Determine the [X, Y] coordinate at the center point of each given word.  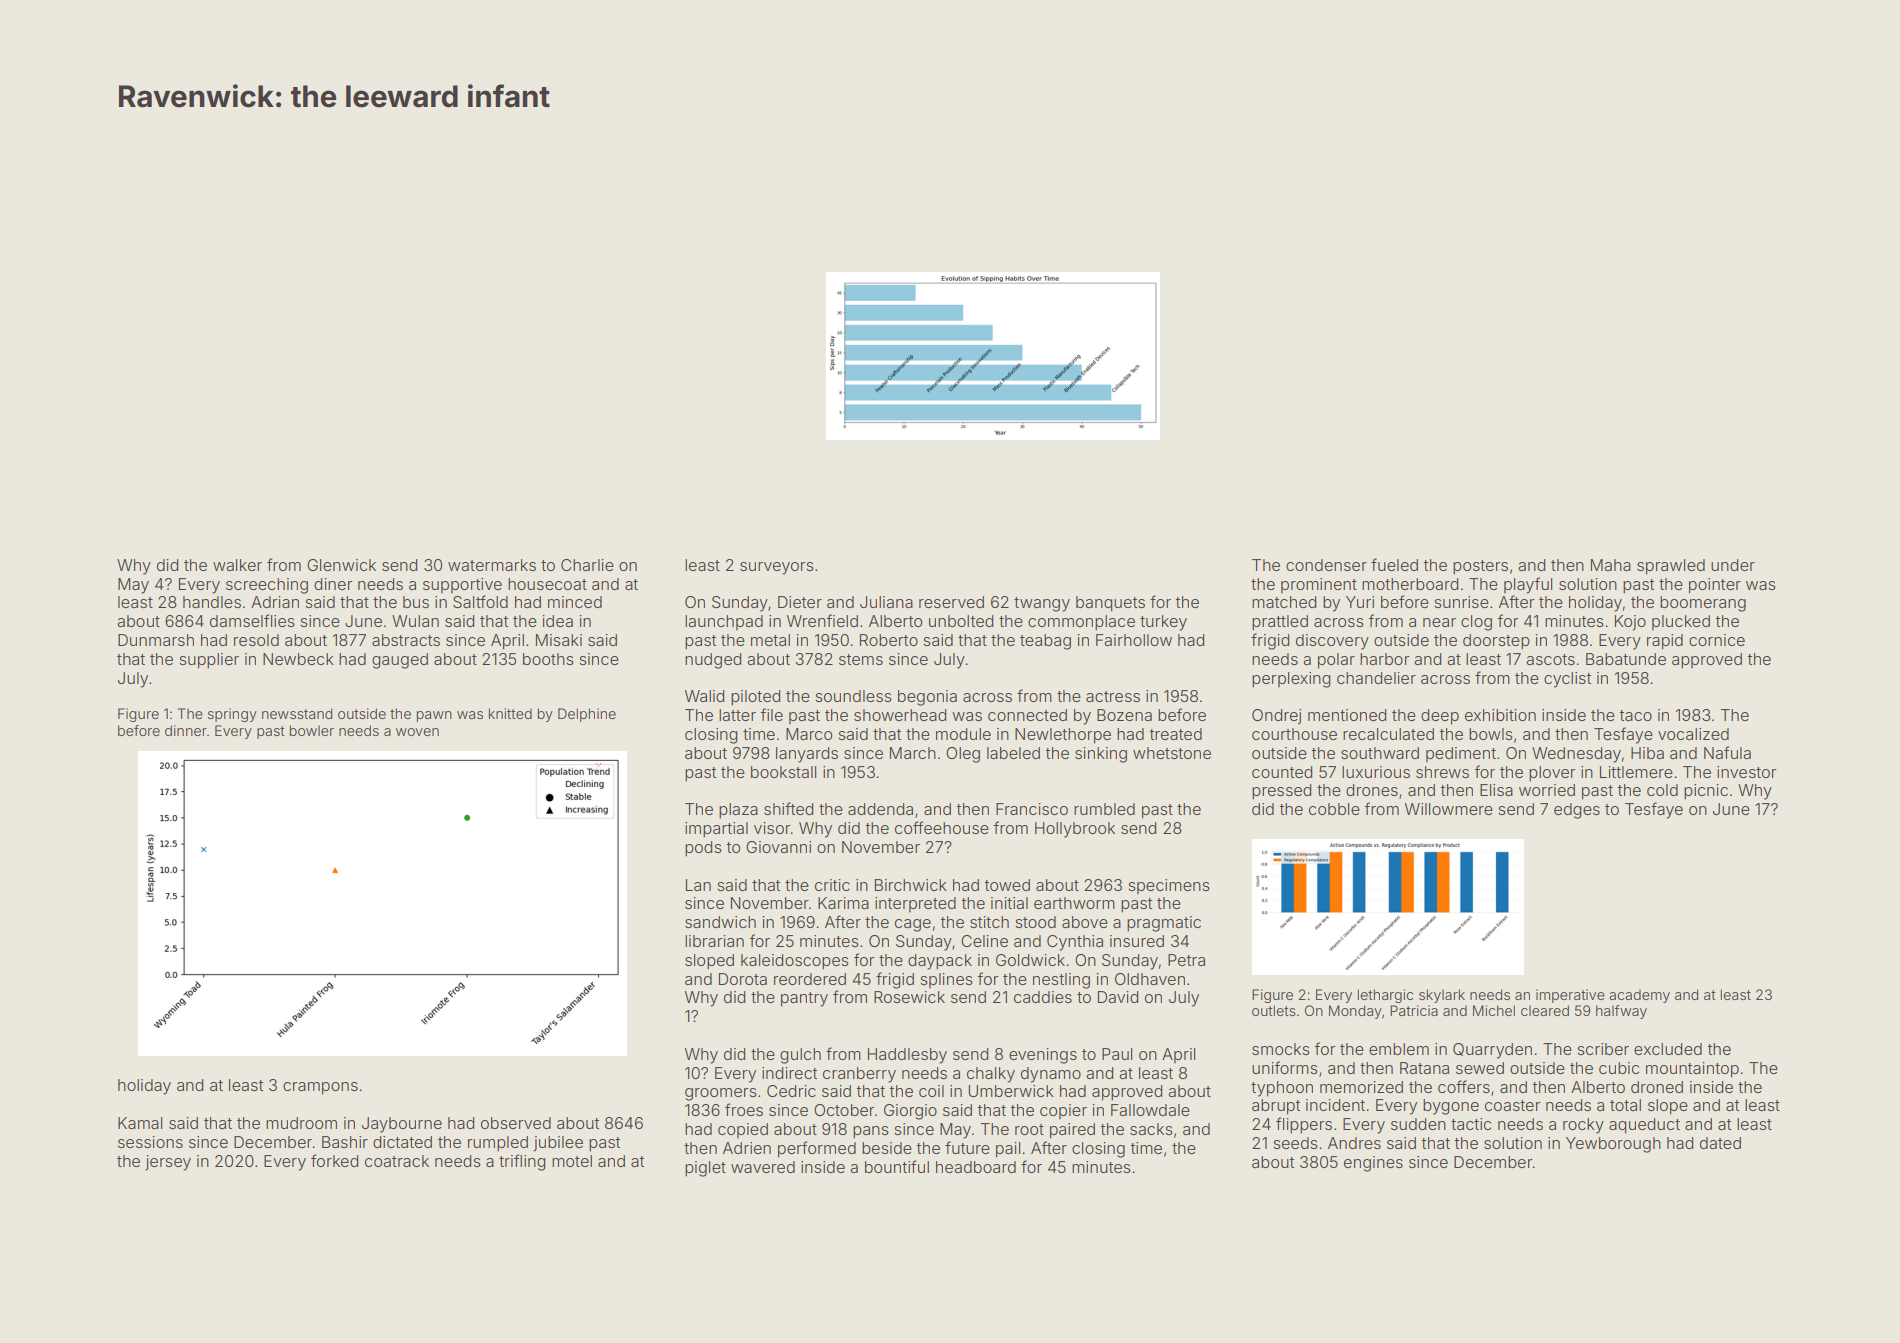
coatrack [397, 1161]
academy [1639, 996]
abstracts [406, 640]
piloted [755, 698]
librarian [714, 941]
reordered [810, 979]
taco [1635, 715]
